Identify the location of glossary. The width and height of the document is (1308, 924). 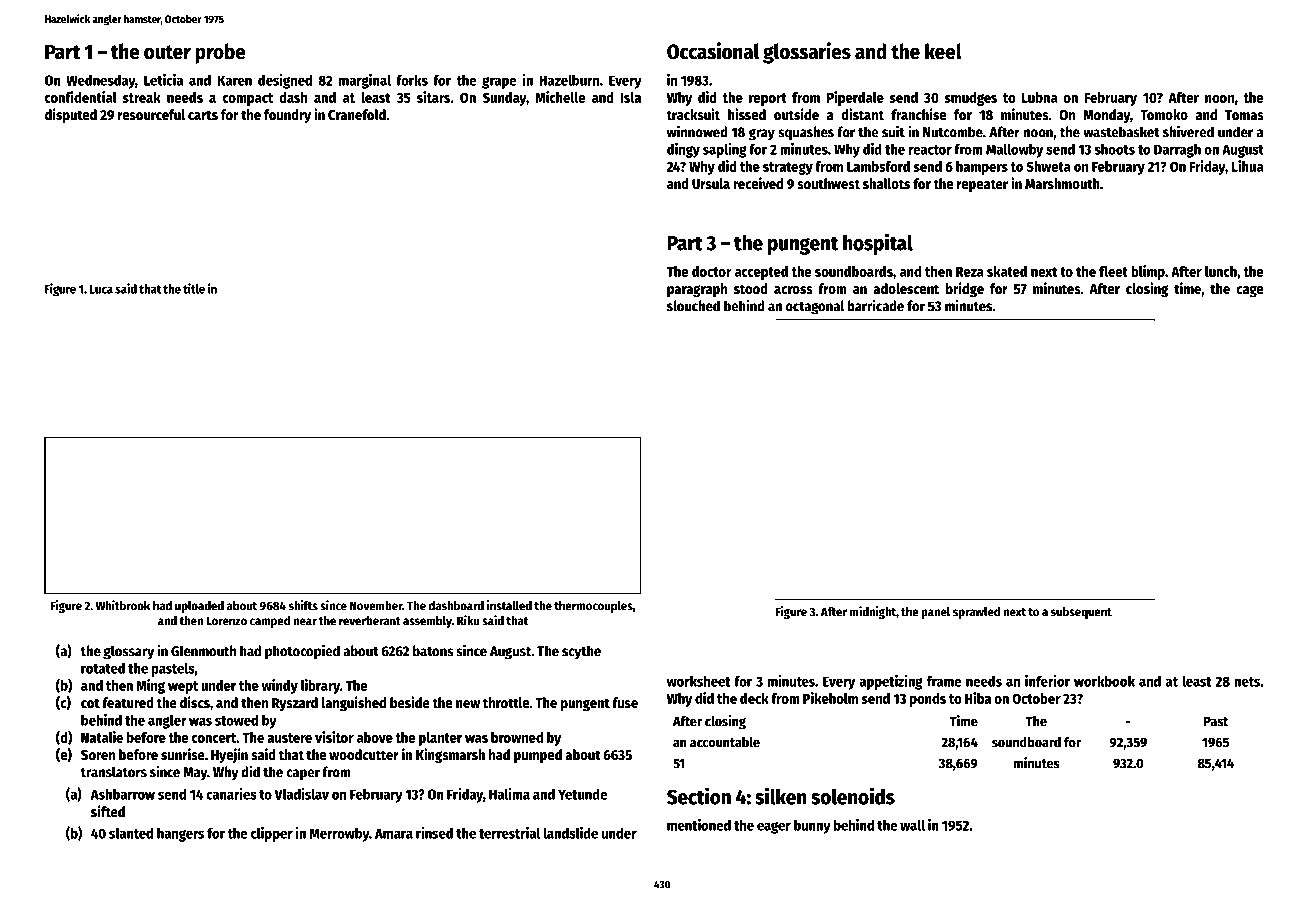
(128, 652).
